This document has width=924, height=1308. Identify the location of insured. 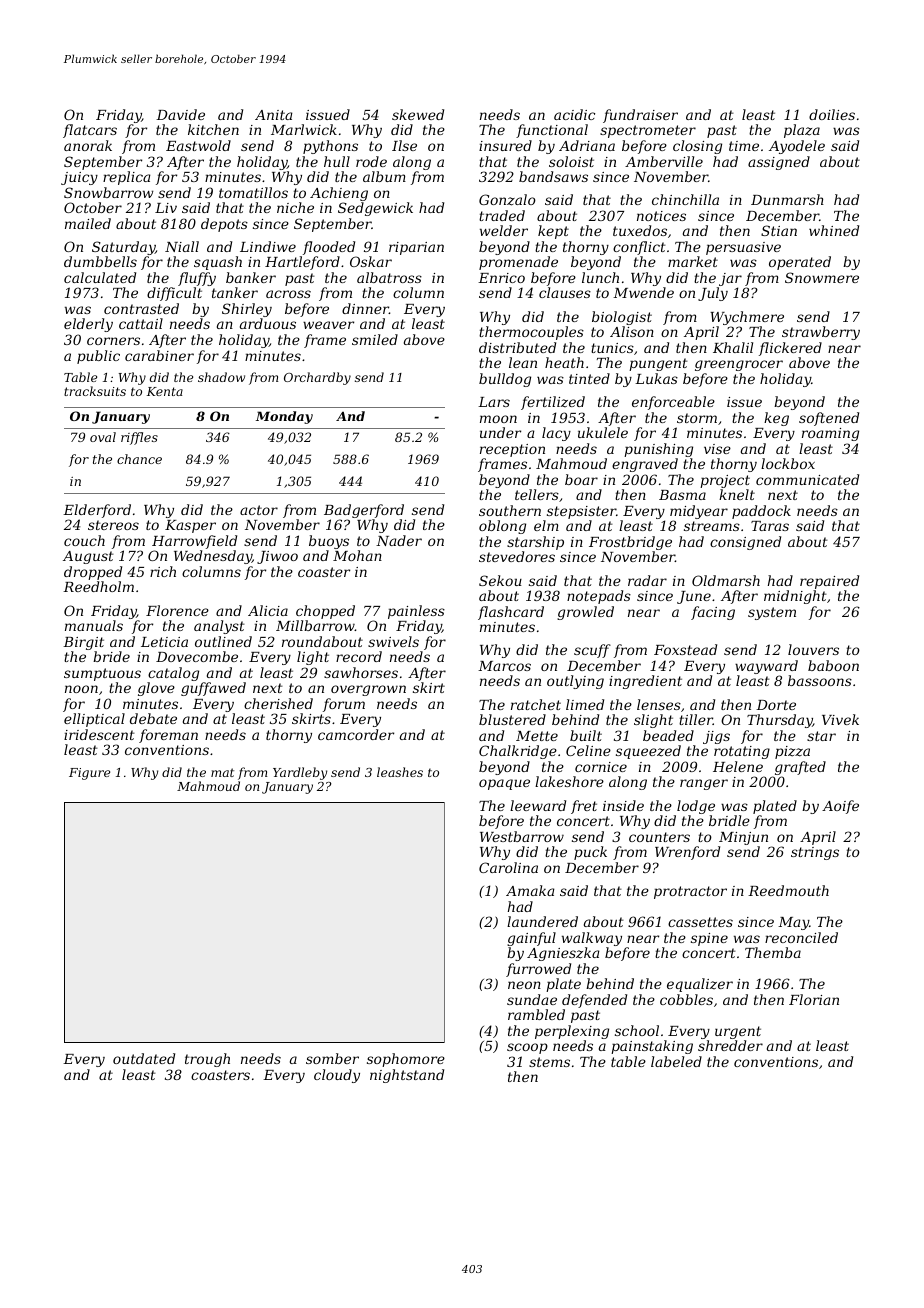
(505, 145).
